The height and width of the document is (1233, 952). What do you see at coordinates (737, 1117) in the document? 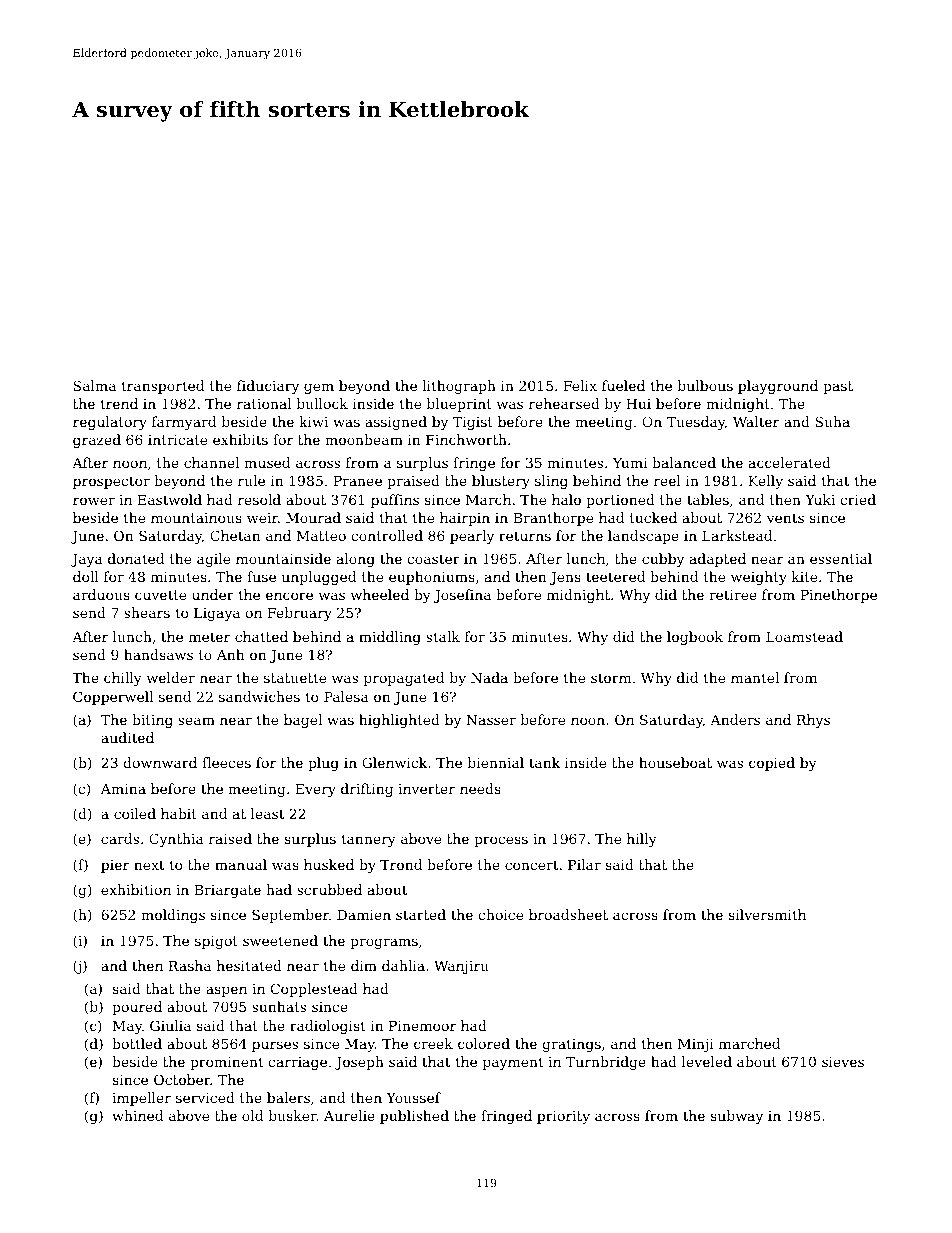
I see `subway` at bounding box center [737, 1117].
